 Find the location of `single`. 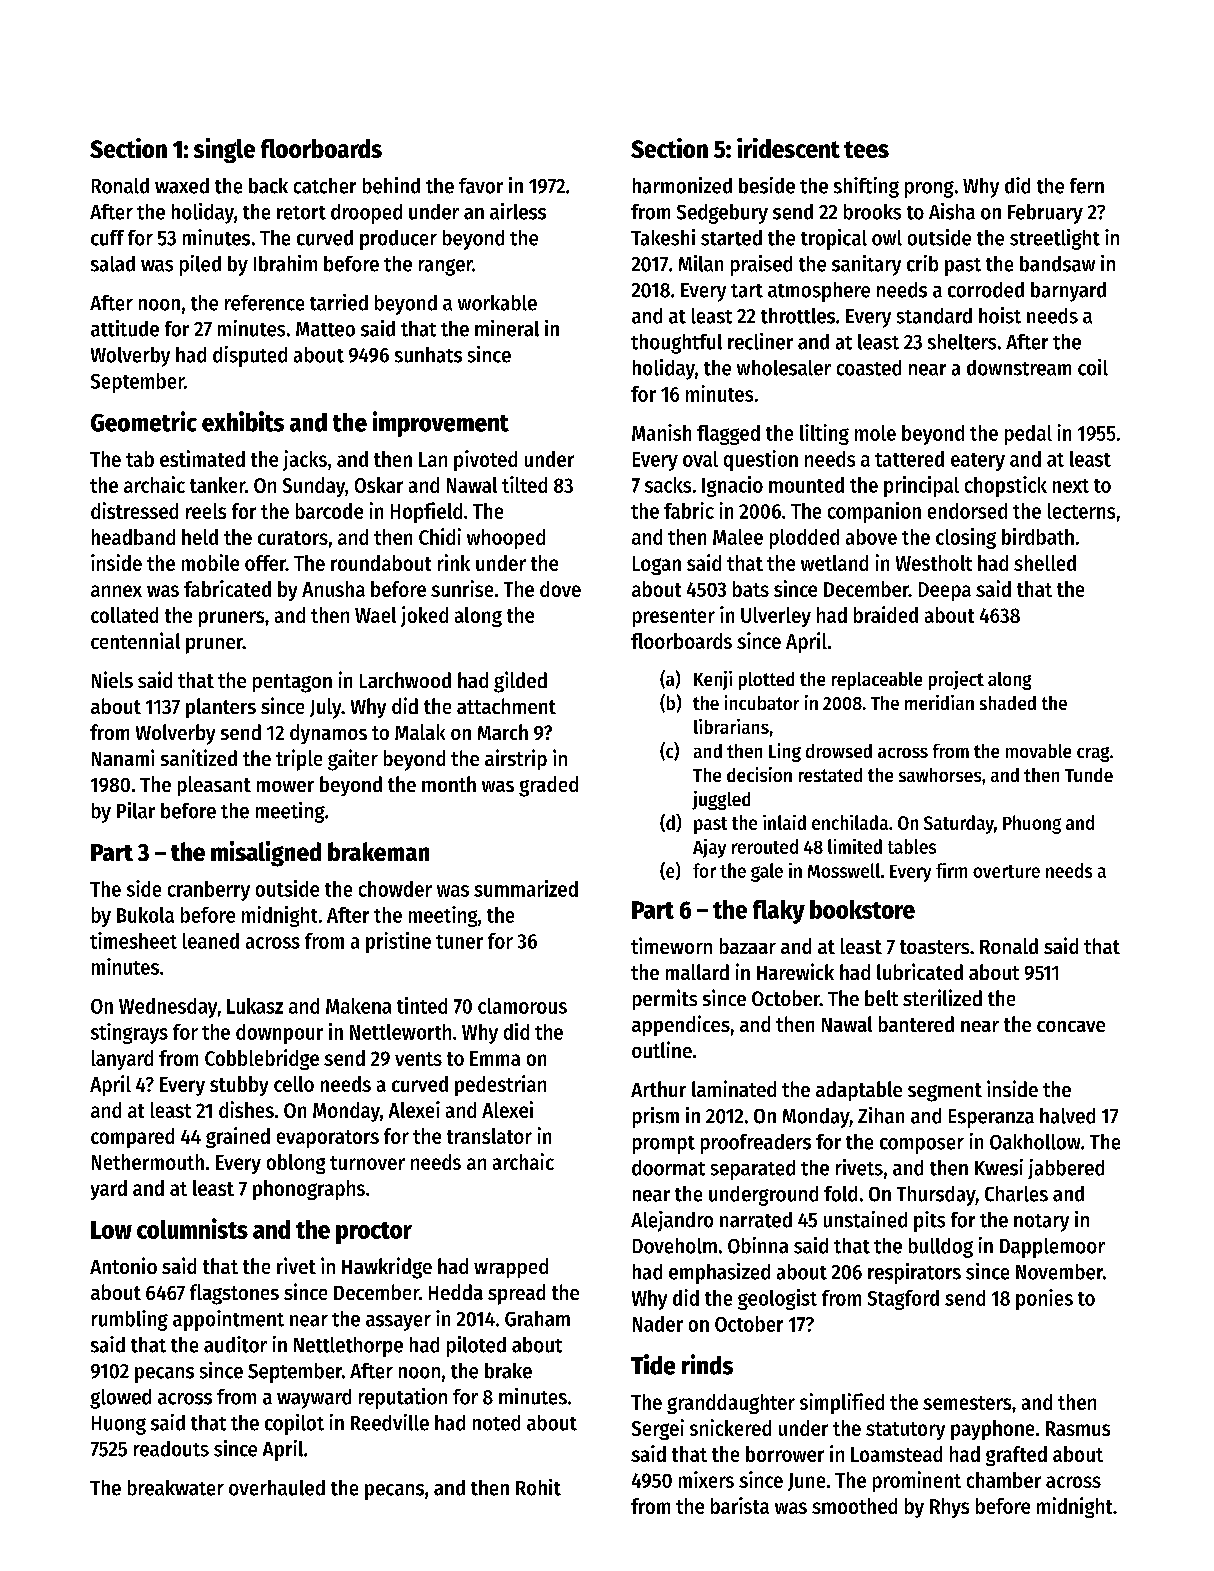

single is located at coordinates (224, 150).
